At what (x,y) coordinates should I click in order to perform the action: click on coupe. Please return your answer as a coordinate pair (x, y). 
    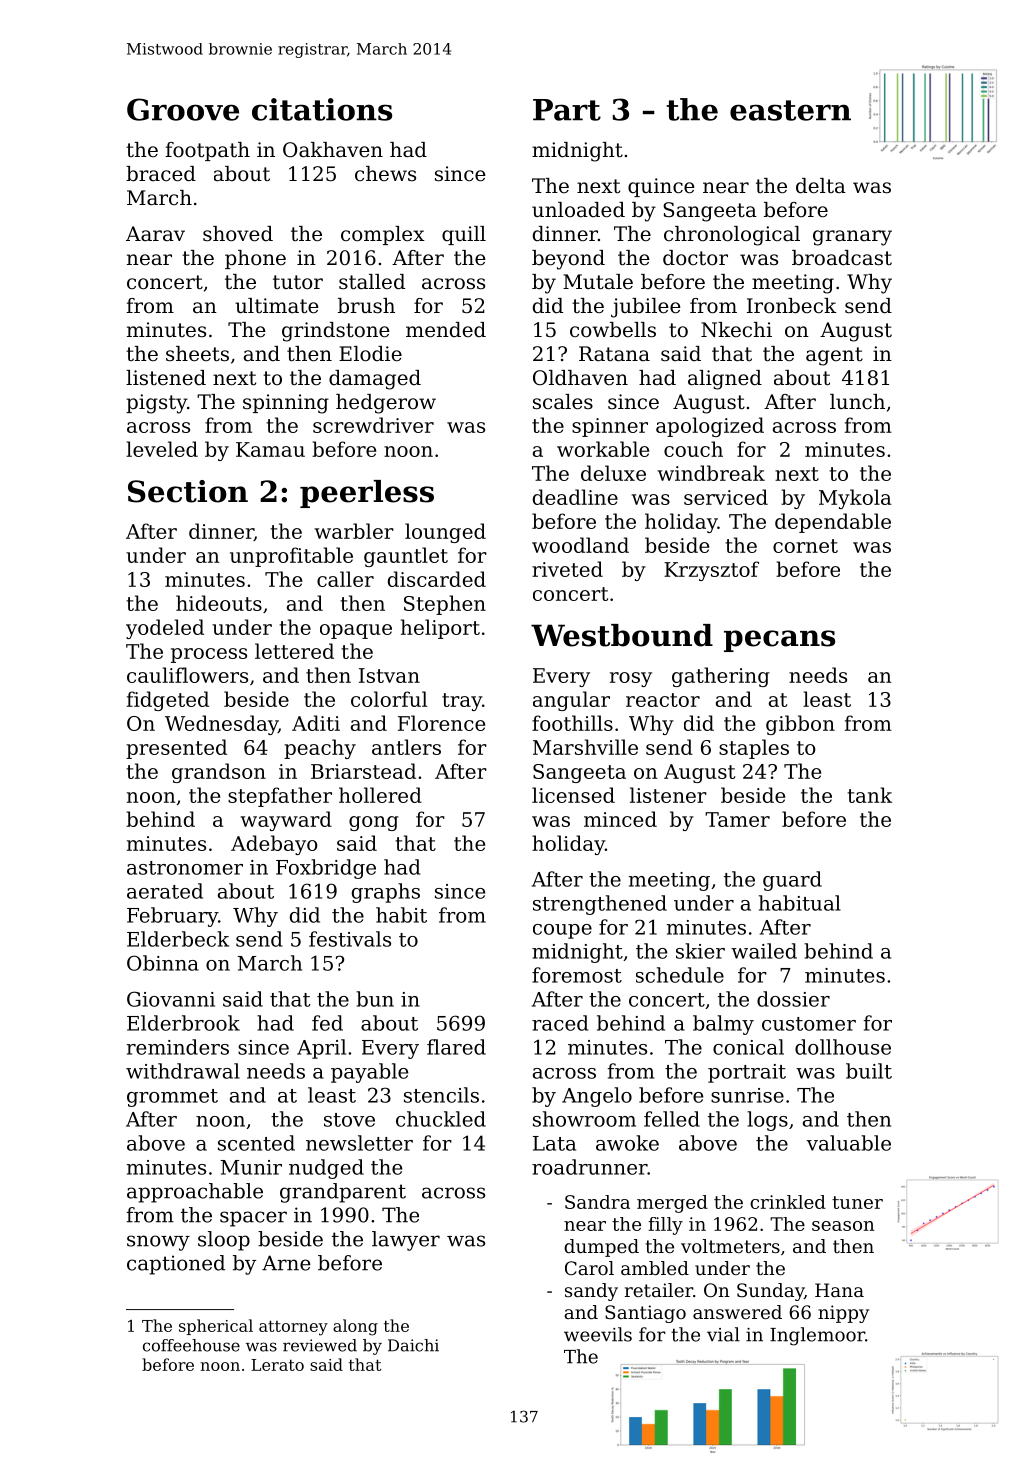
    Looking at the image, I should click on (562, 931).
